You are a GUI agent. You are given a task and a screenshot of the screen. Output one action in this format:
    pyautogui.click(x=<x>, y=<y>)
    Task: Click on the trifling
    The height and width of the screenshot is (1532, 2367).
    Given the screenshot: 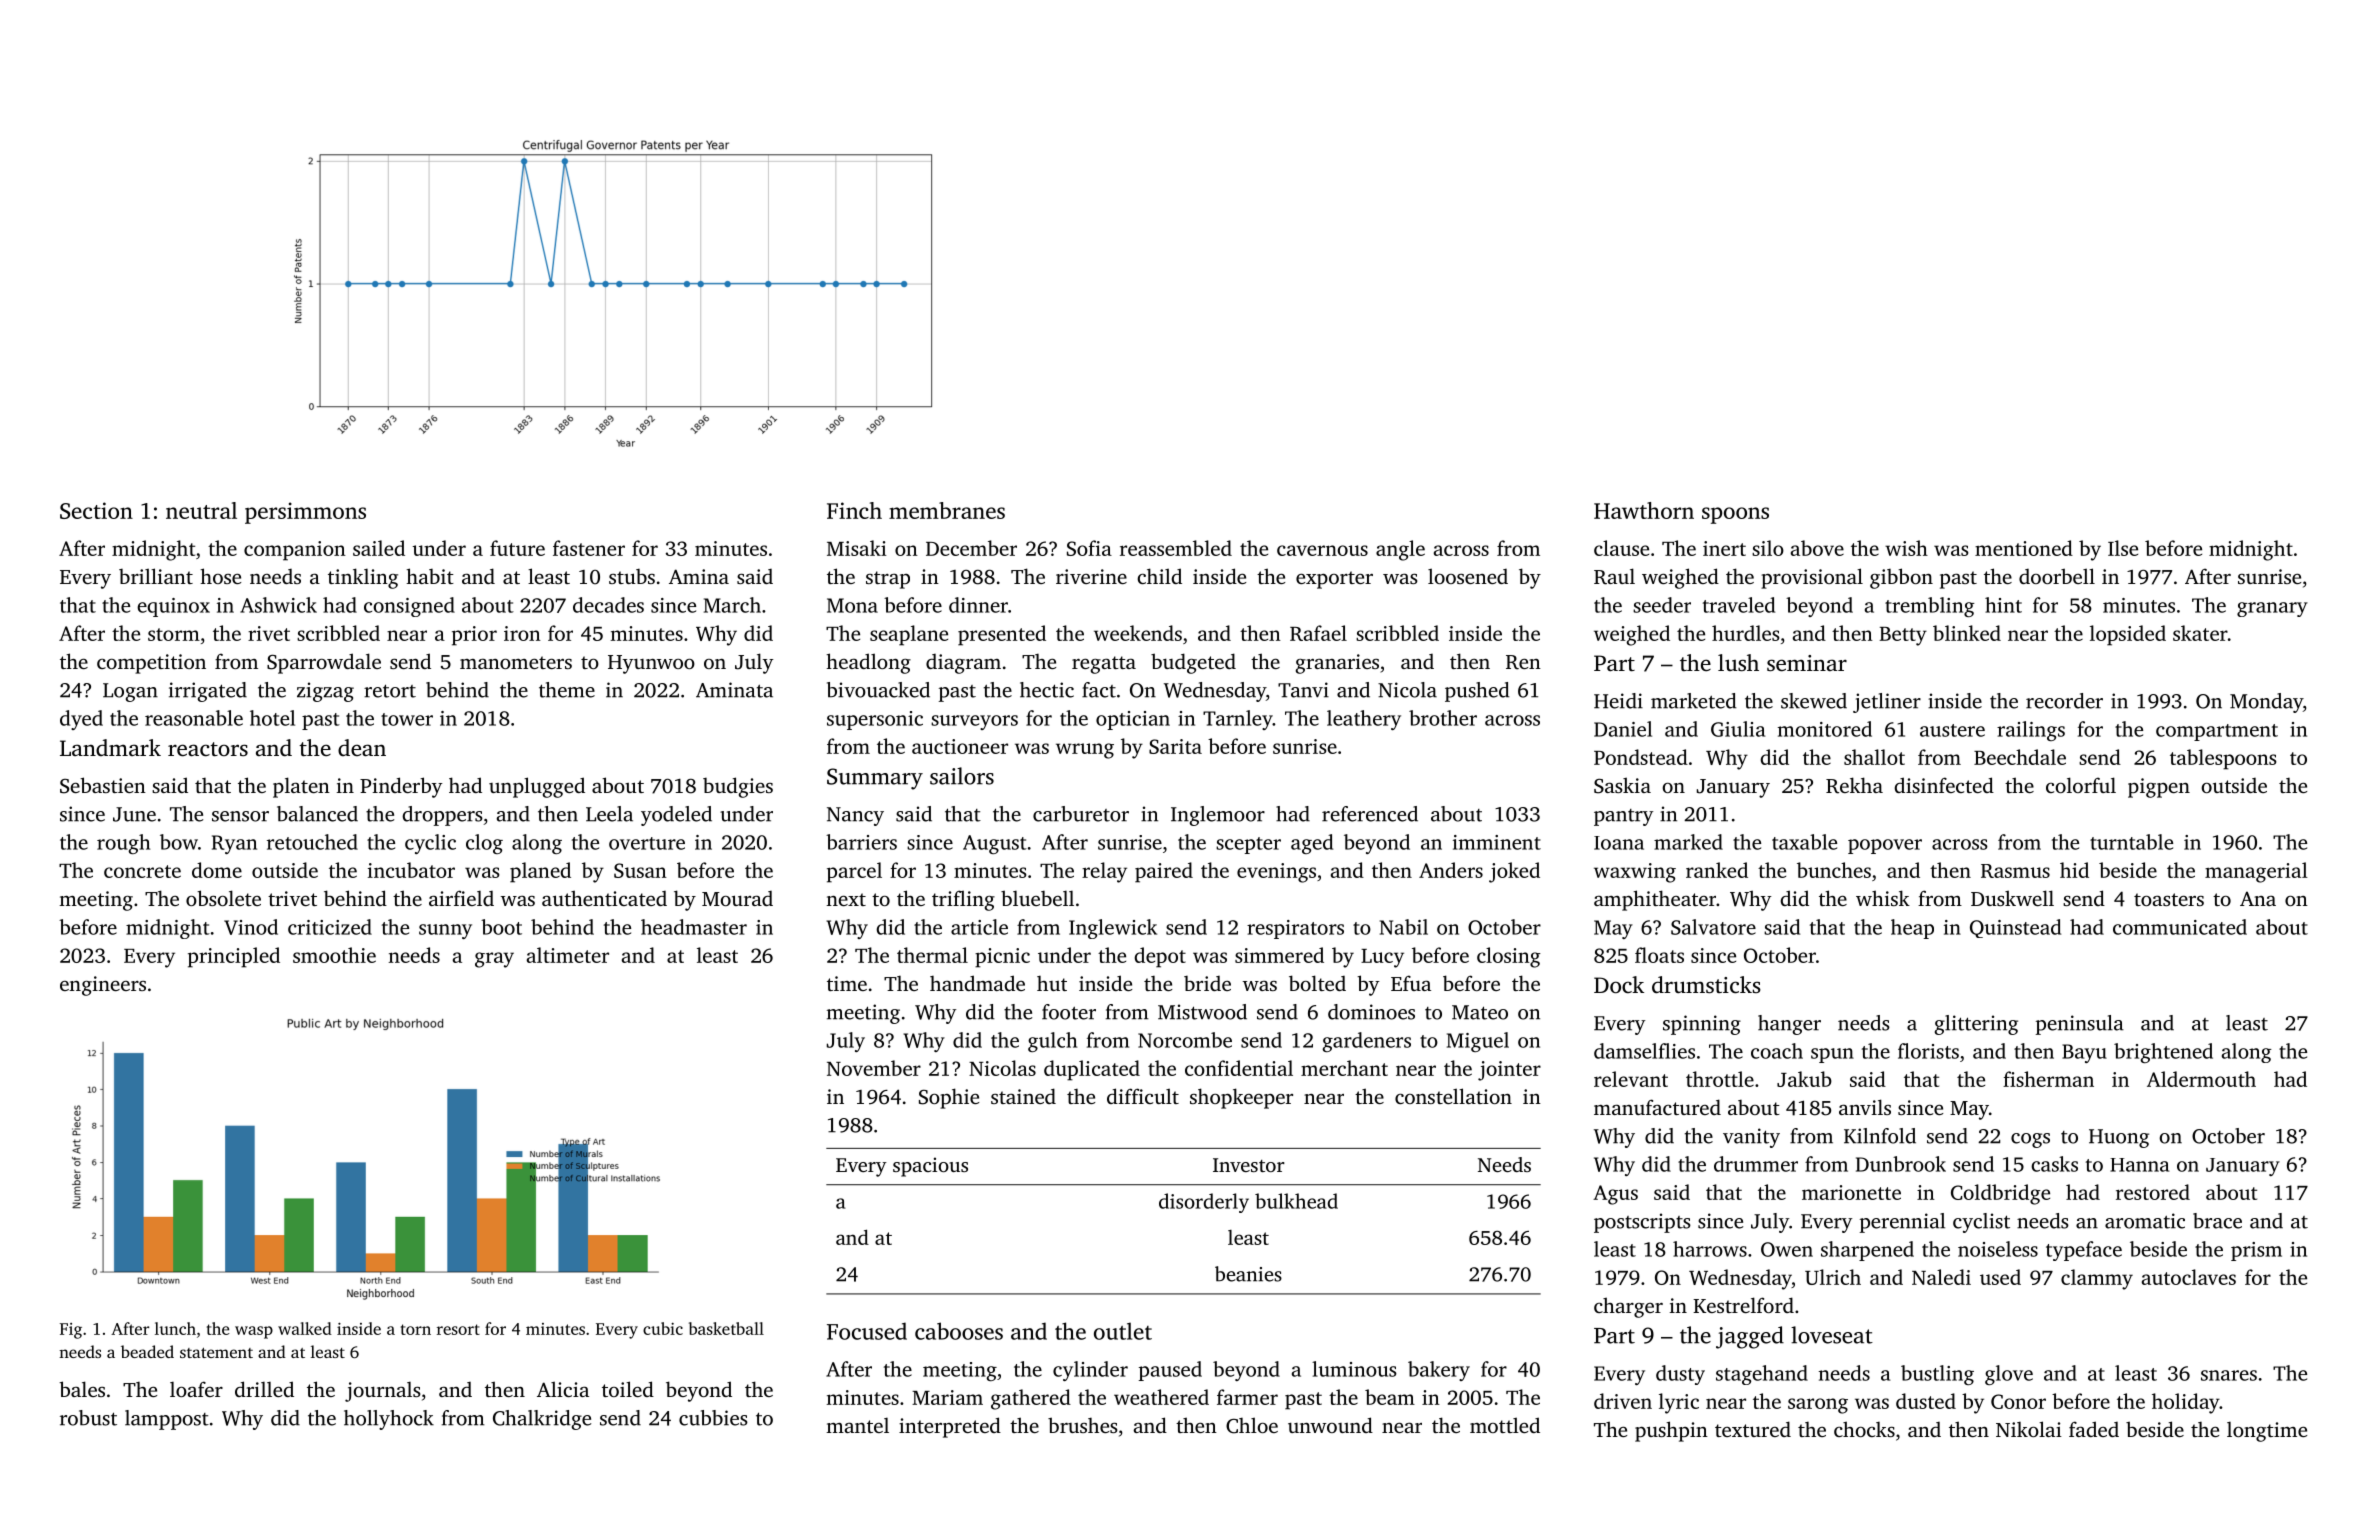 What is the action you would take?
    pyautogui.click(x=963, y=900)
